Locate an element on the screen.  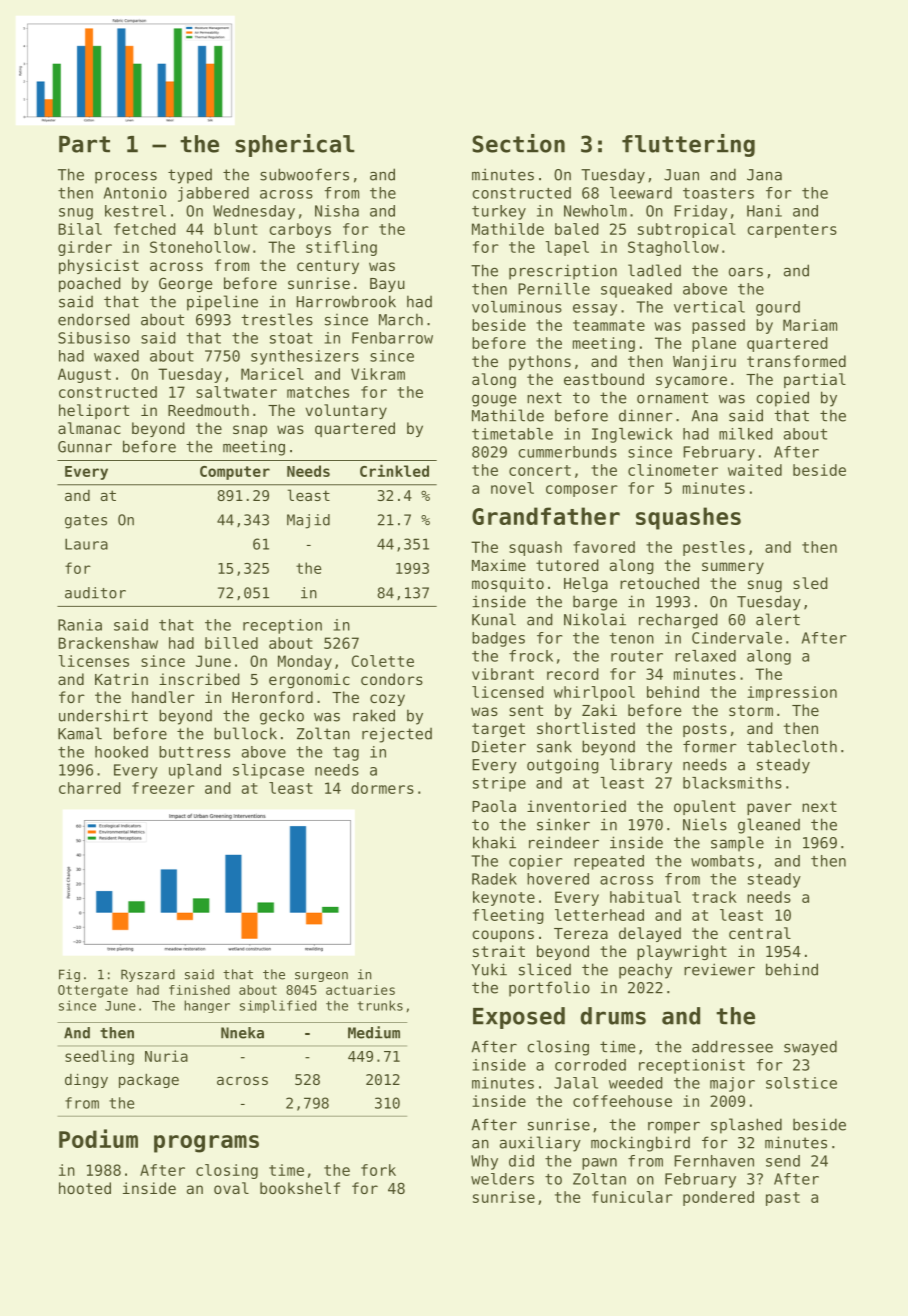
trunks is located at coordinates (380, 1005).
